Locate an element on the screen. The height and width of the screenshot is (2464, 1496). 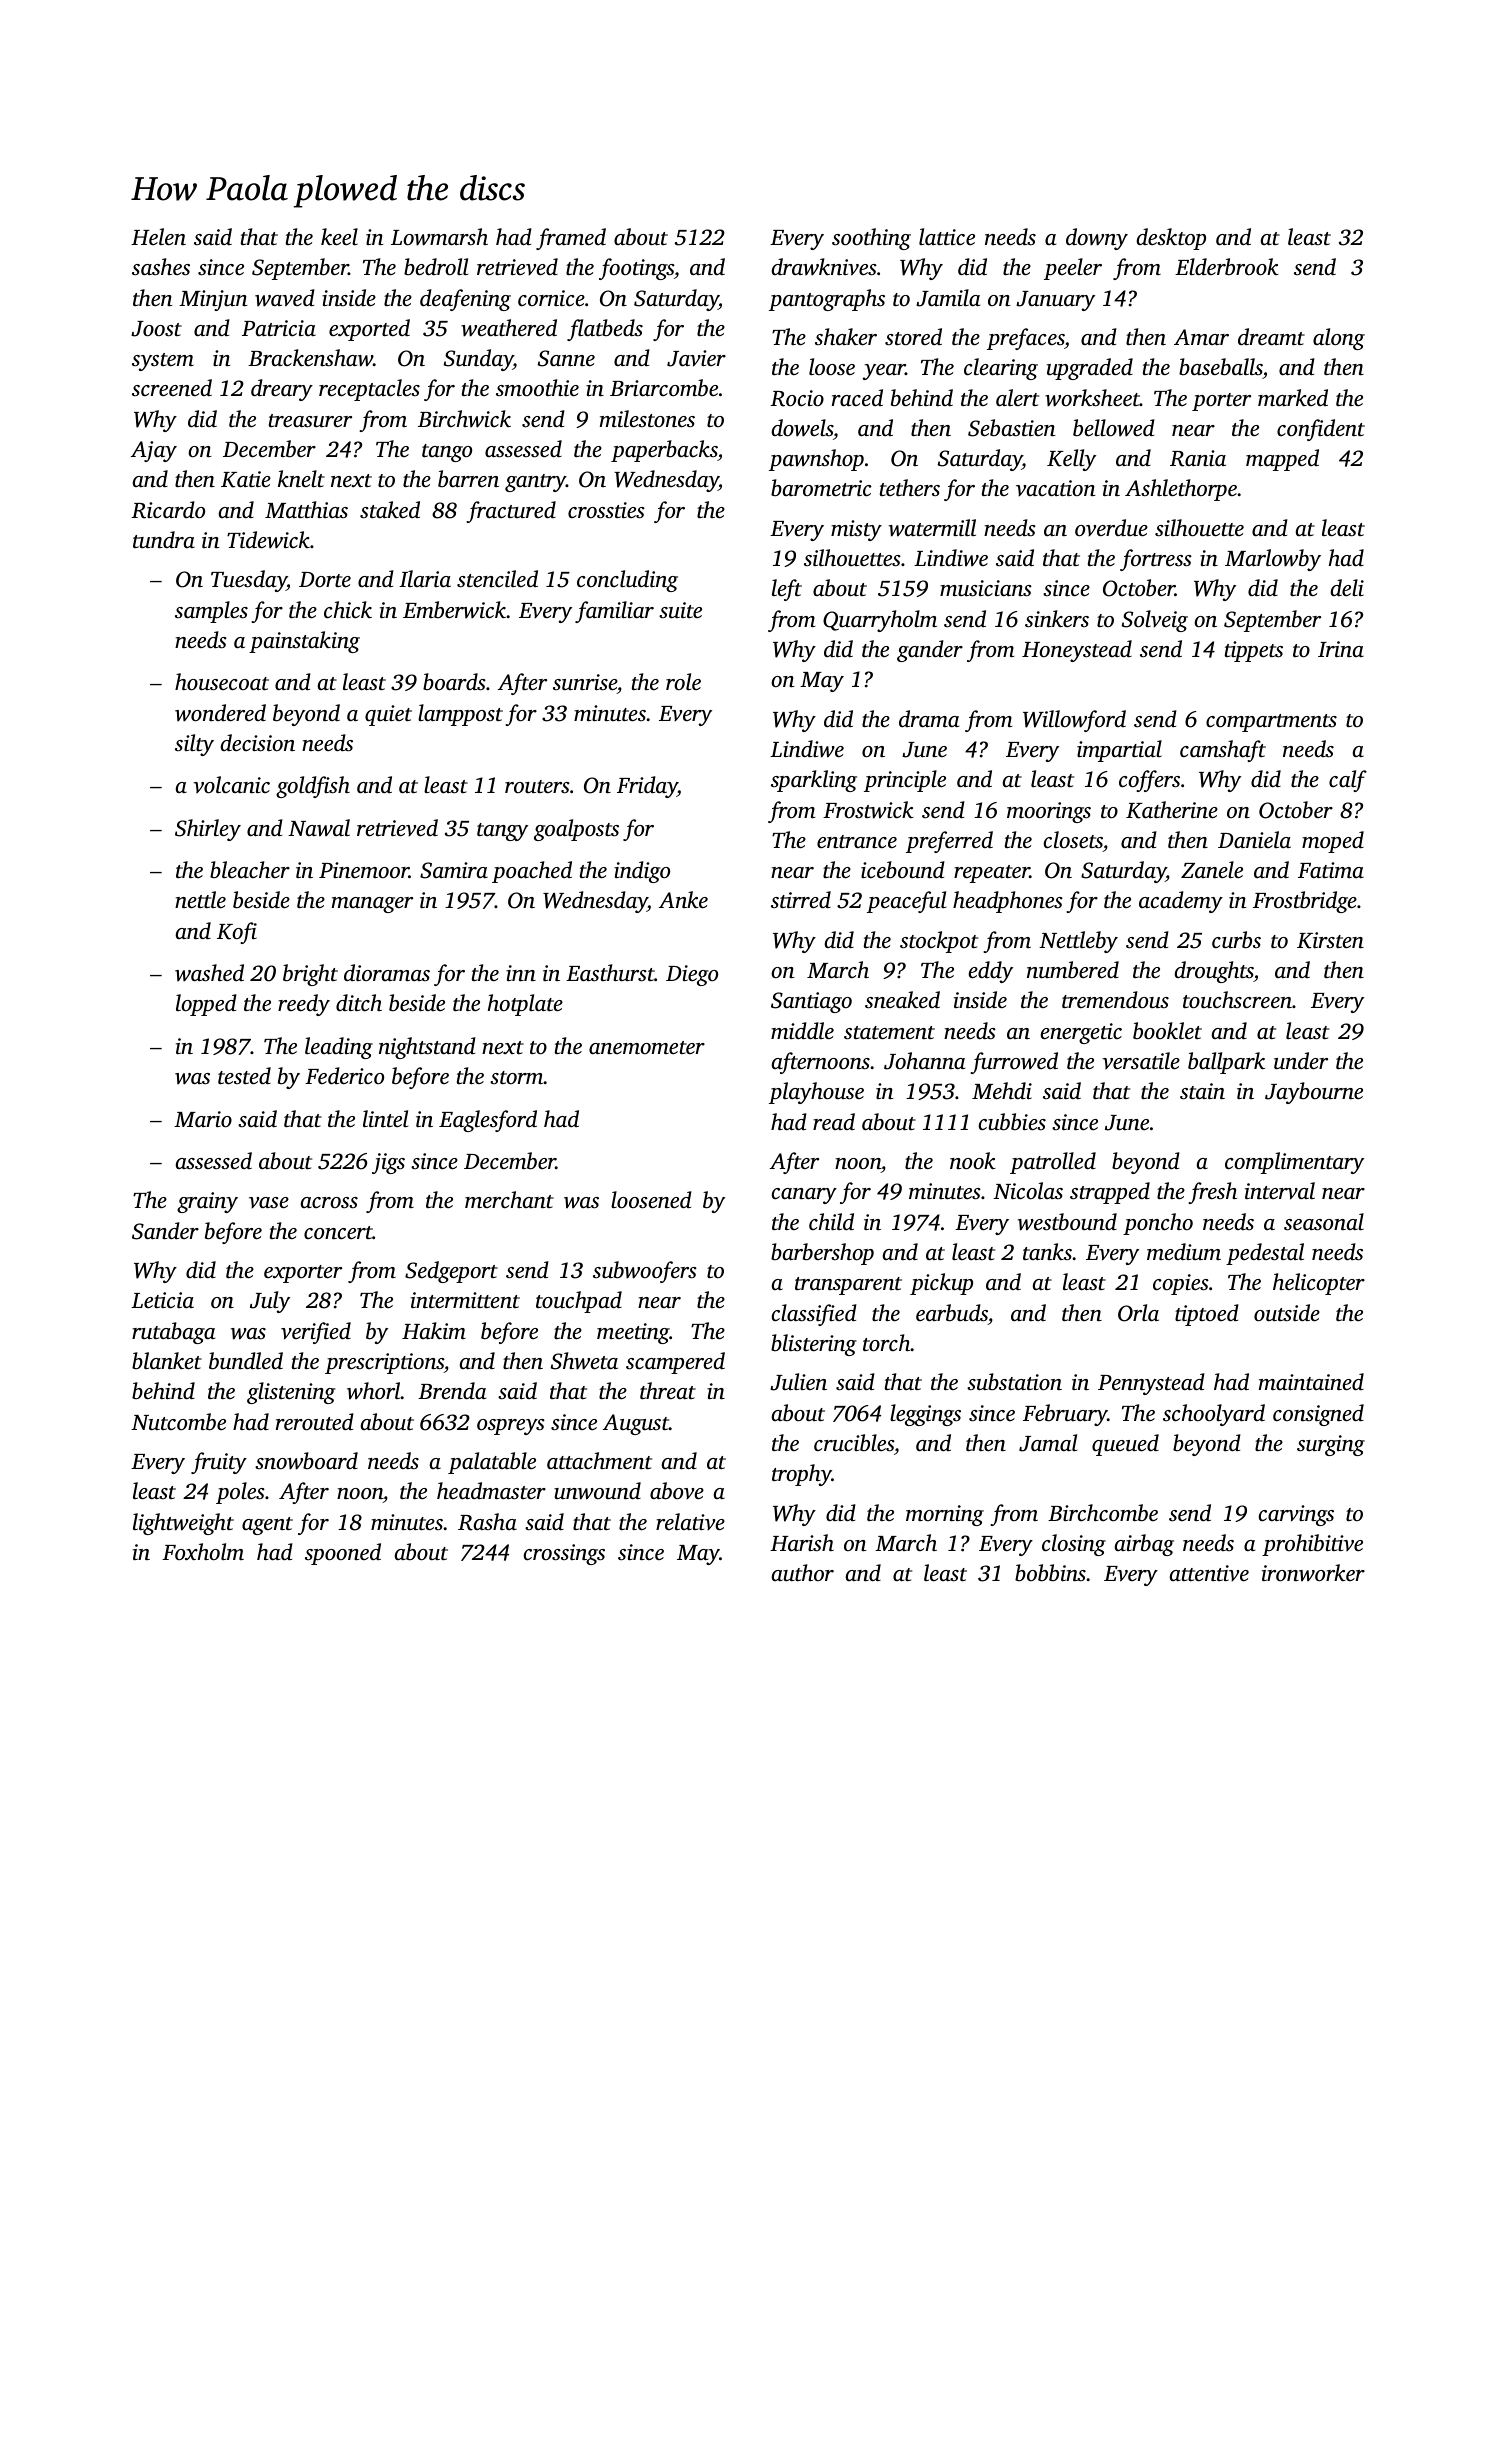
threat is located at coordinates (668, 1390).
